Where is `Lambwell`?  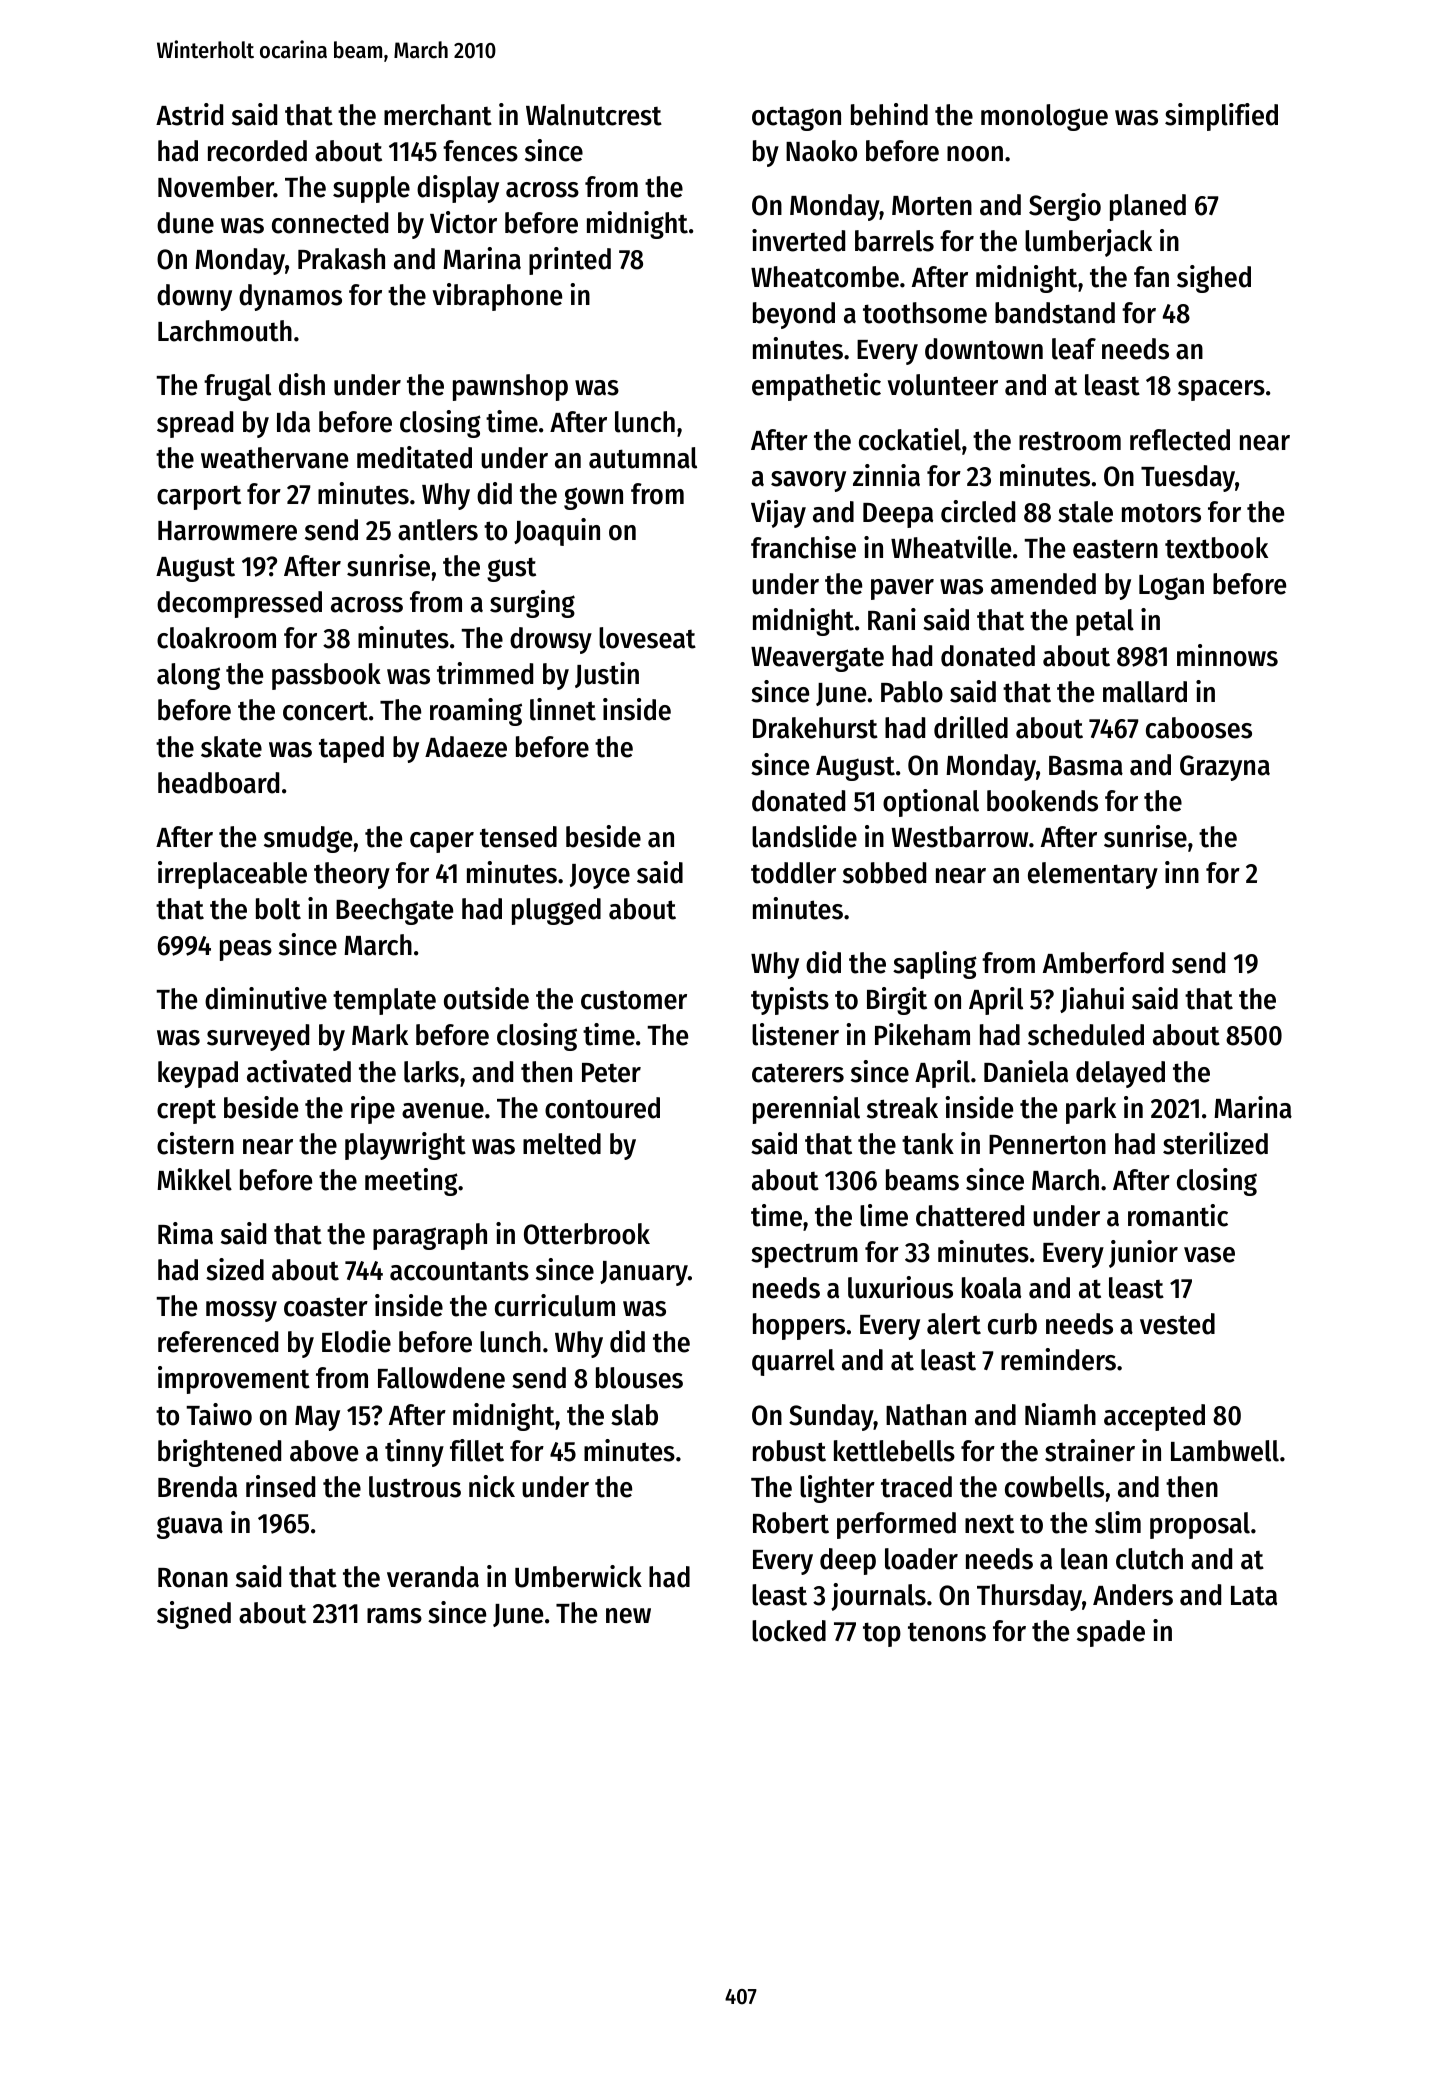
Lambwell is located at coordinates (1225, 1451).
